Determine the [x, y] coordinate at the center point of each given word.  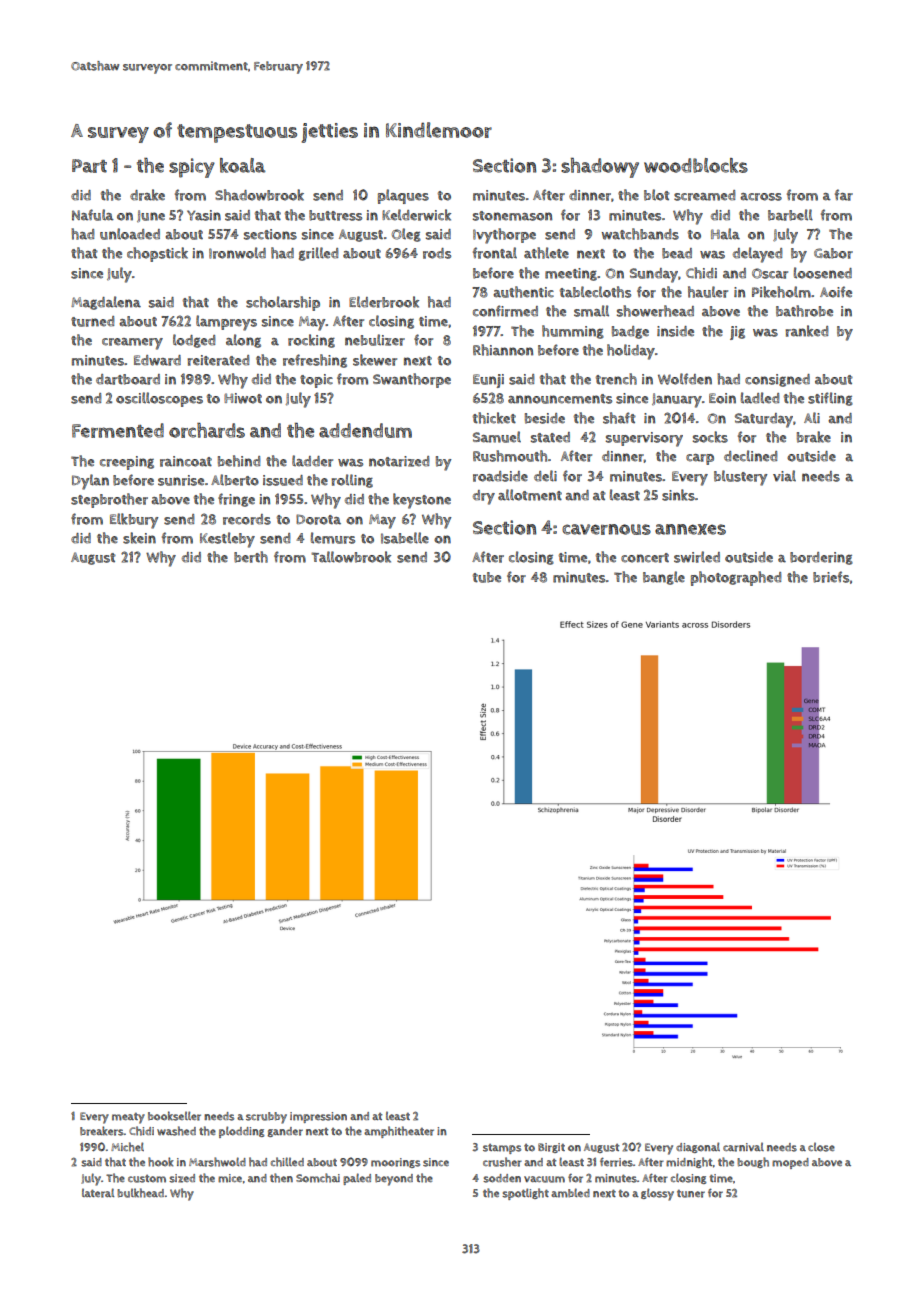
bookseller [174, 1116]
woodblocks [696, 165]
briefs [831, 577]
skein [139, 538]
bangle [664, 578]
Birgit [551, 1148]
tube [487, 577]
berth [251, 557]
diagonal [698, 1147]
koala [242, 165]
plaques [403, 196]
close [821, 1147]
